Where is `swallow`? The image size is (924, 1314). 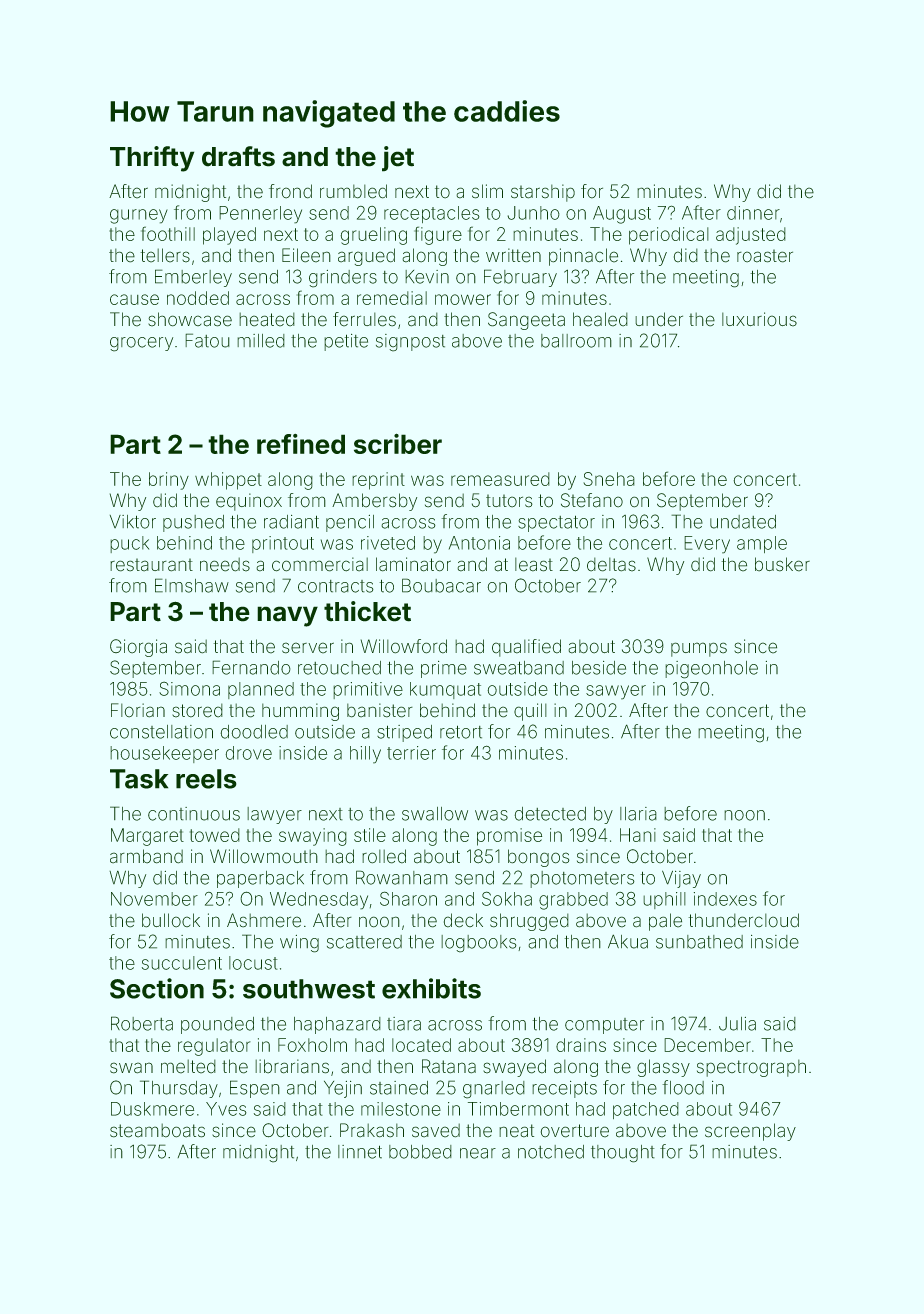 swallow is located at coordinates (435, 814).
